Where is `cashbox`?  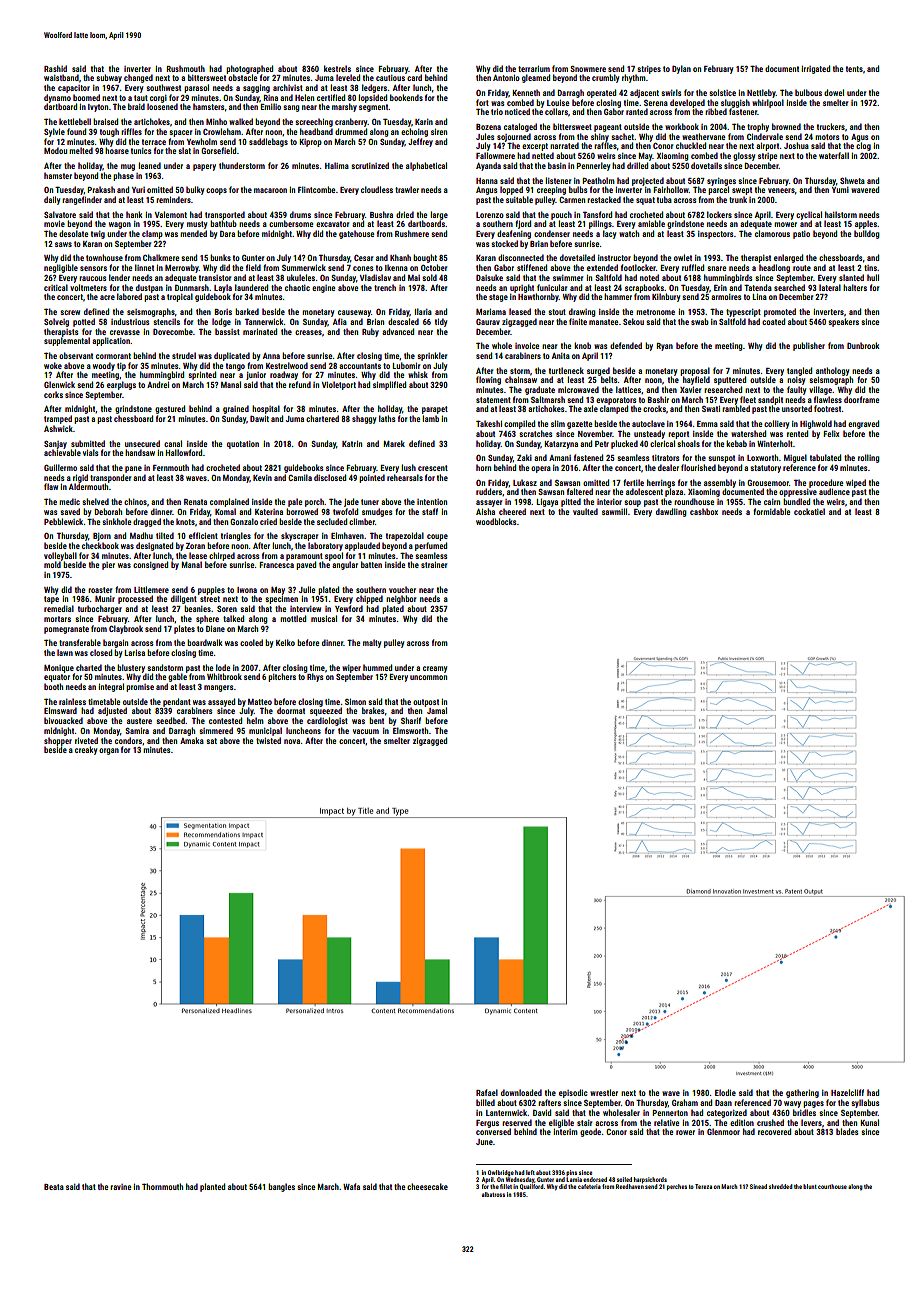
cashbox is located at coordinates (704, 511).
